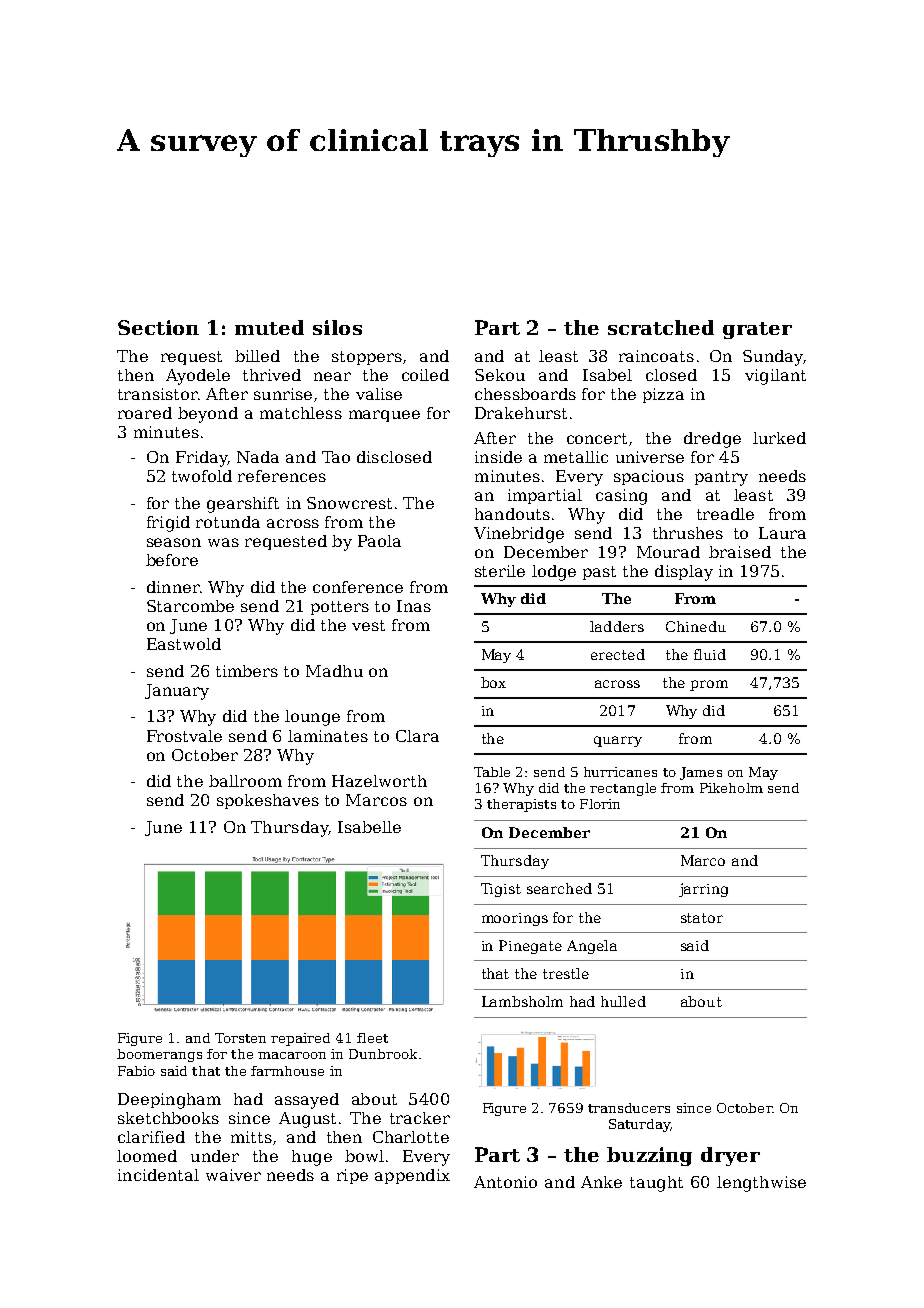  I want to click on dryer, so click(730, 1156).
